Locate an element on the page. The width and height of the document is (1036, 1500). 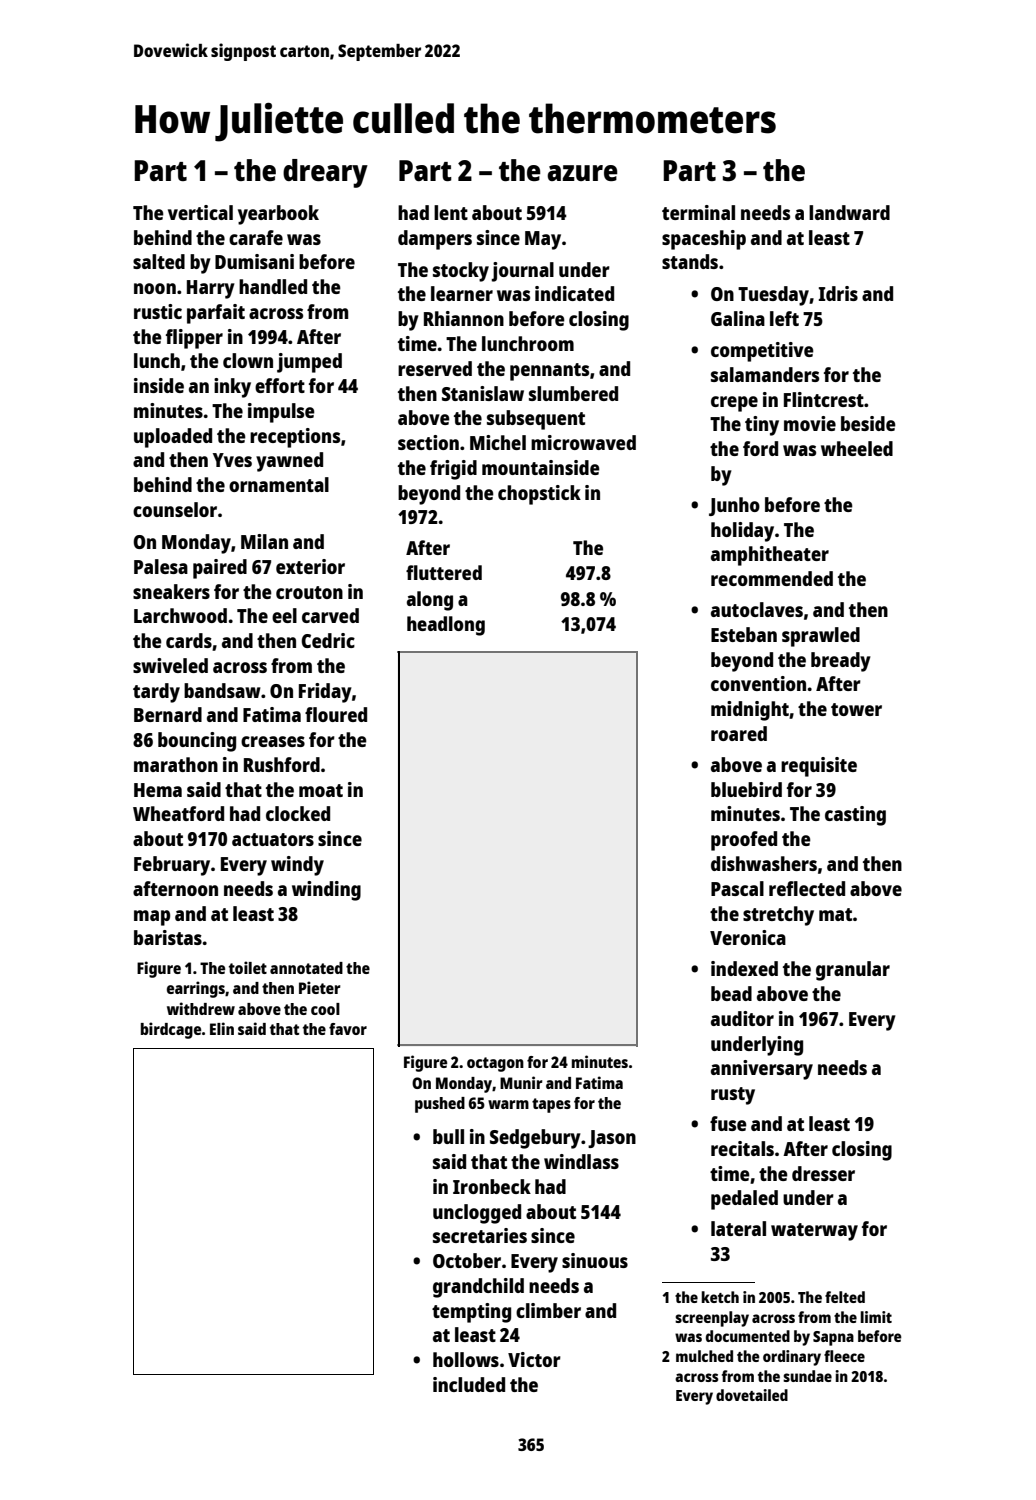
convention is located at coordinates (758, 683).
